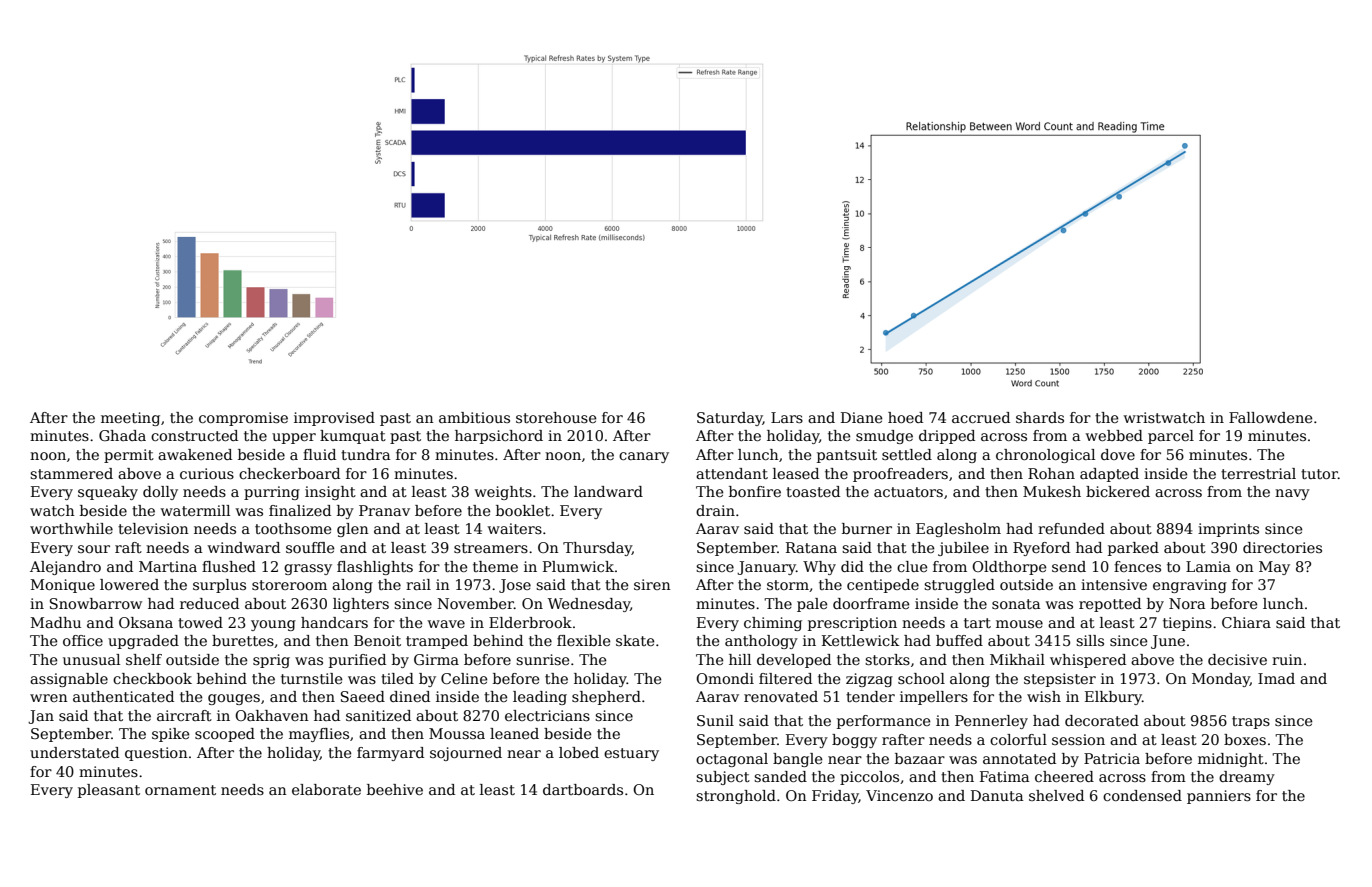 The image size is (1372, 887). Describe the element at coordinates (1282, 547) in the page. I see `directories` at that location.
